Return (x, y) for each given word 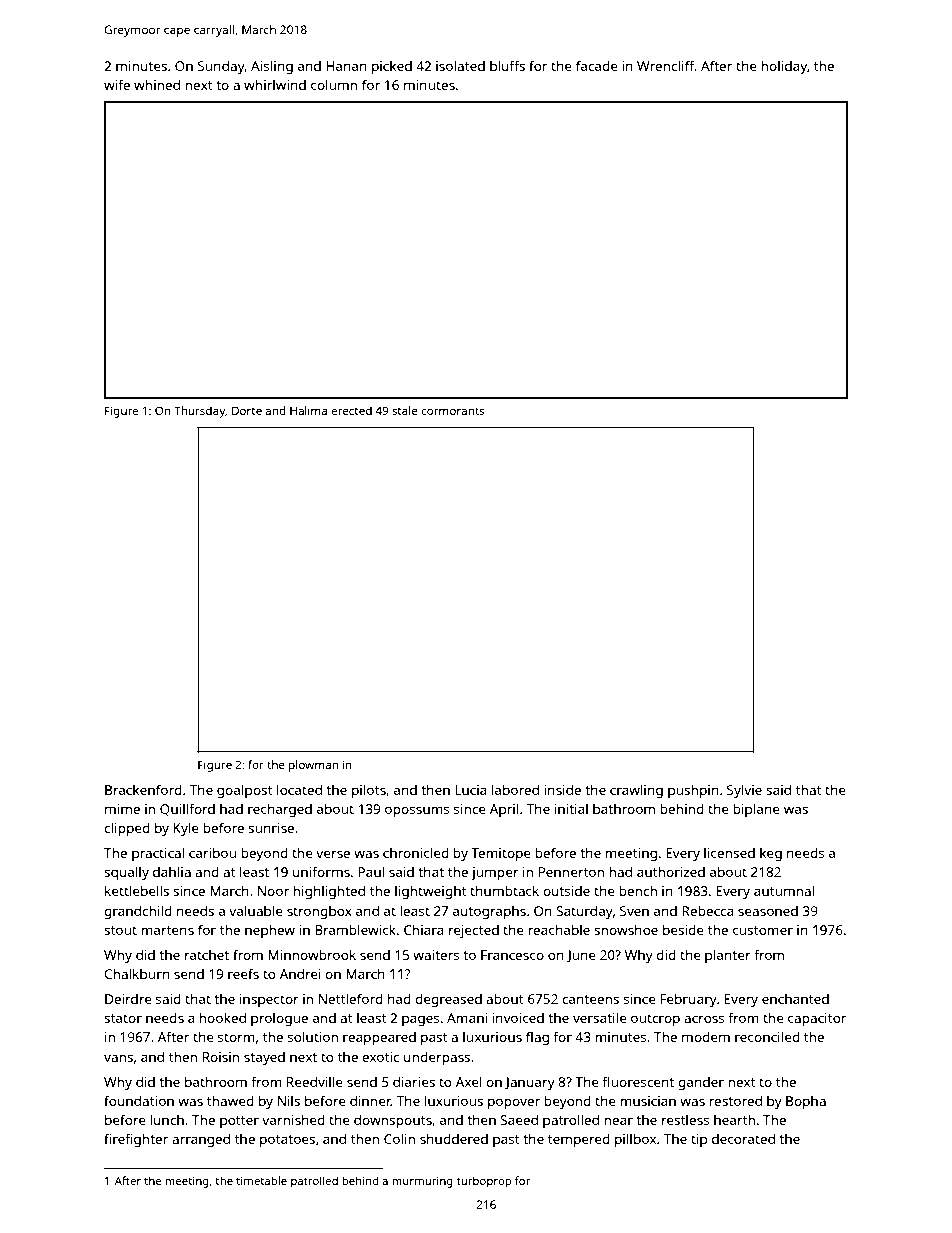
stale (405, 410)
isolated (460, 65)
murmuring (422, 1182)
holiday (784, 67)
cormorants (452, 411)
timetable (261, 1180)
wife (117, 84)
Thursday (199, 412)
